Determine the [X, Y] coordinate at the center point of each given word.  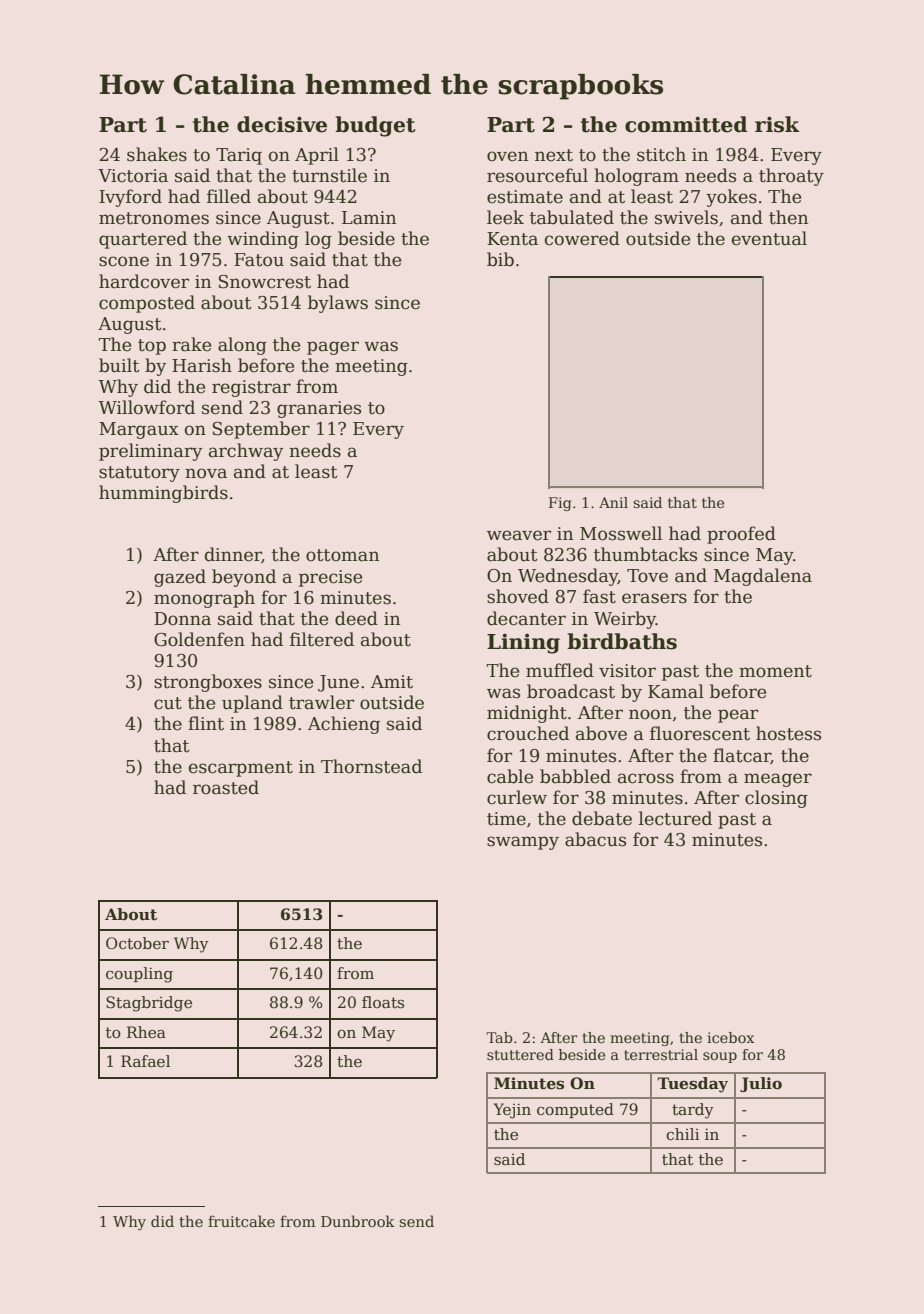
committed [686, 124]
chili [682, 1134]
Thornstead [371, 766]
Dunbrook [358, 1221]
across [646, 778]
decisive [282, 124]
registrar [251, 388]
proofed [741, 535]
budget [375, 126]
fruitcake [241, 1221]
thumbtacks [645, 554]
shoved [518, 596]
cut [168, 703]
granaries [319, 409]
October [137, 943]
